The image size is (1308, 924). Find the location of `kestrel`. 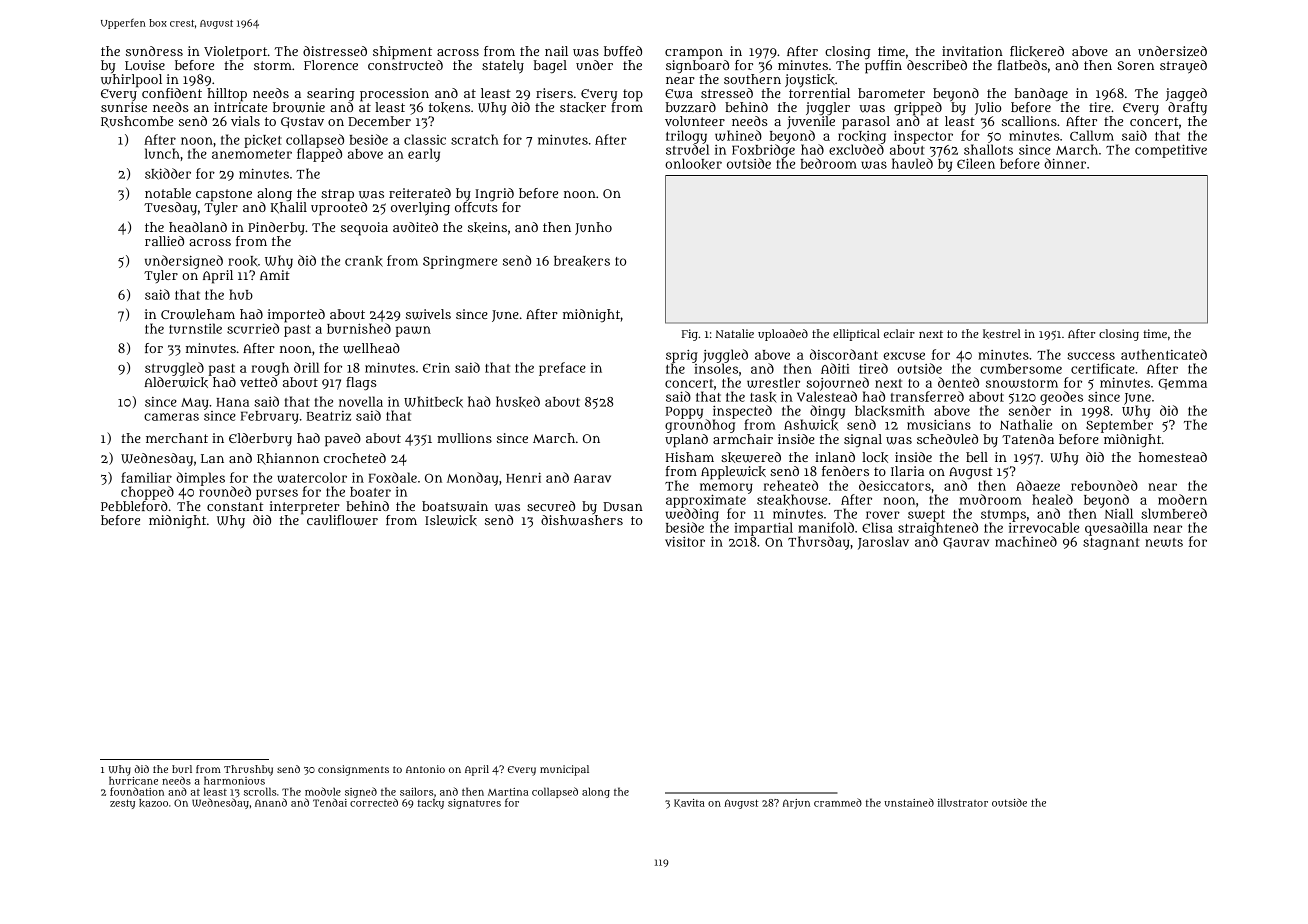

kestrel is located at coordinates (1002, 334).
